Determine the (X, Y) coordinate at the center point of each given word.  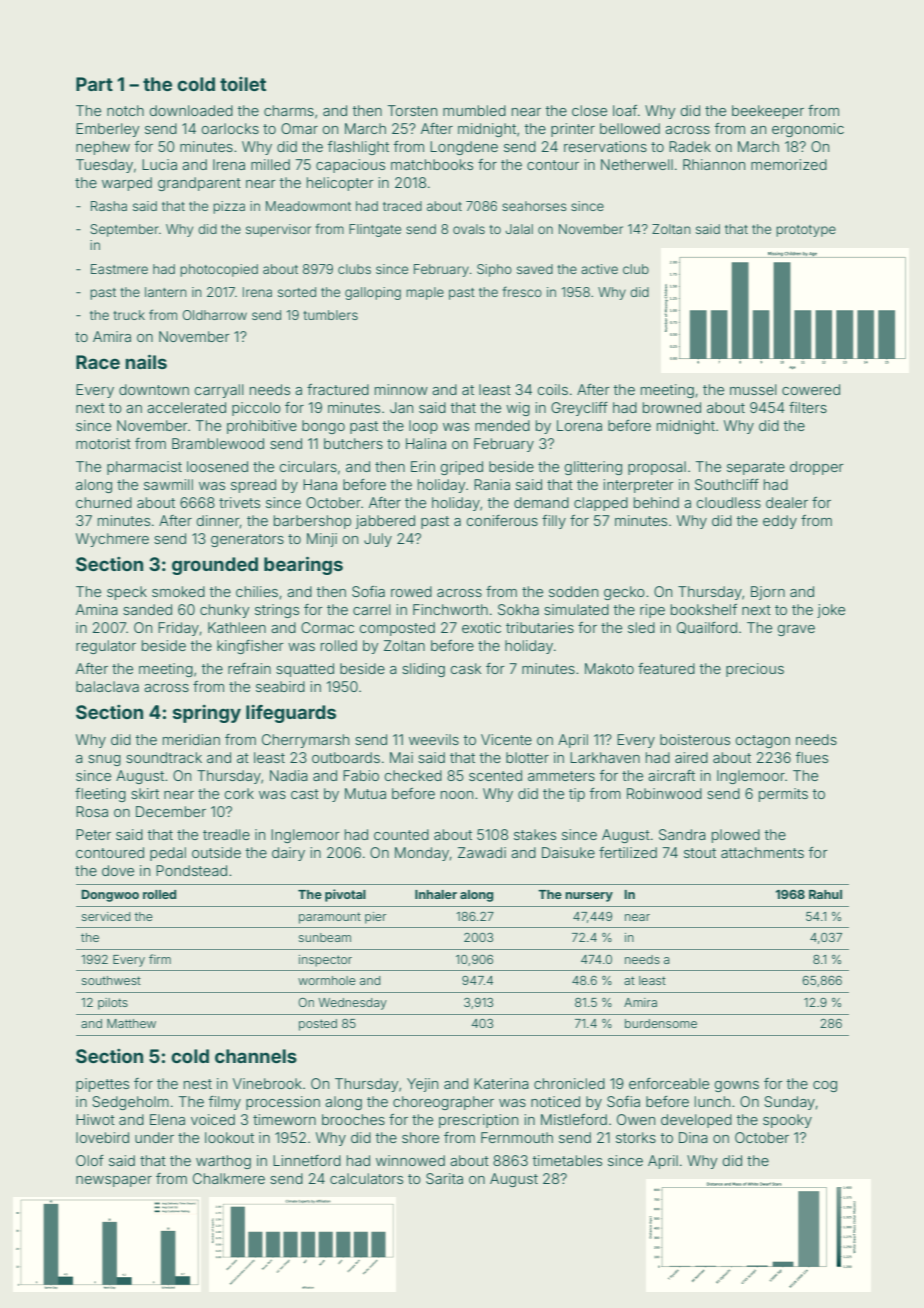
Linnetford (307, 1160)
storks (636, 1137)
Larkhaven (605, 757)
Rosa (92, 811)
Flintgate (375, 230)
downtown (154, 389)
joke (831, 611)
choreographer (443, 1103)
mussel (753, 389)
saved (535, 269)
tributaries (540, 627)
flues (812, 757)
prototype (806, 231)
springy (207, 714)
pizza (229, 207)
